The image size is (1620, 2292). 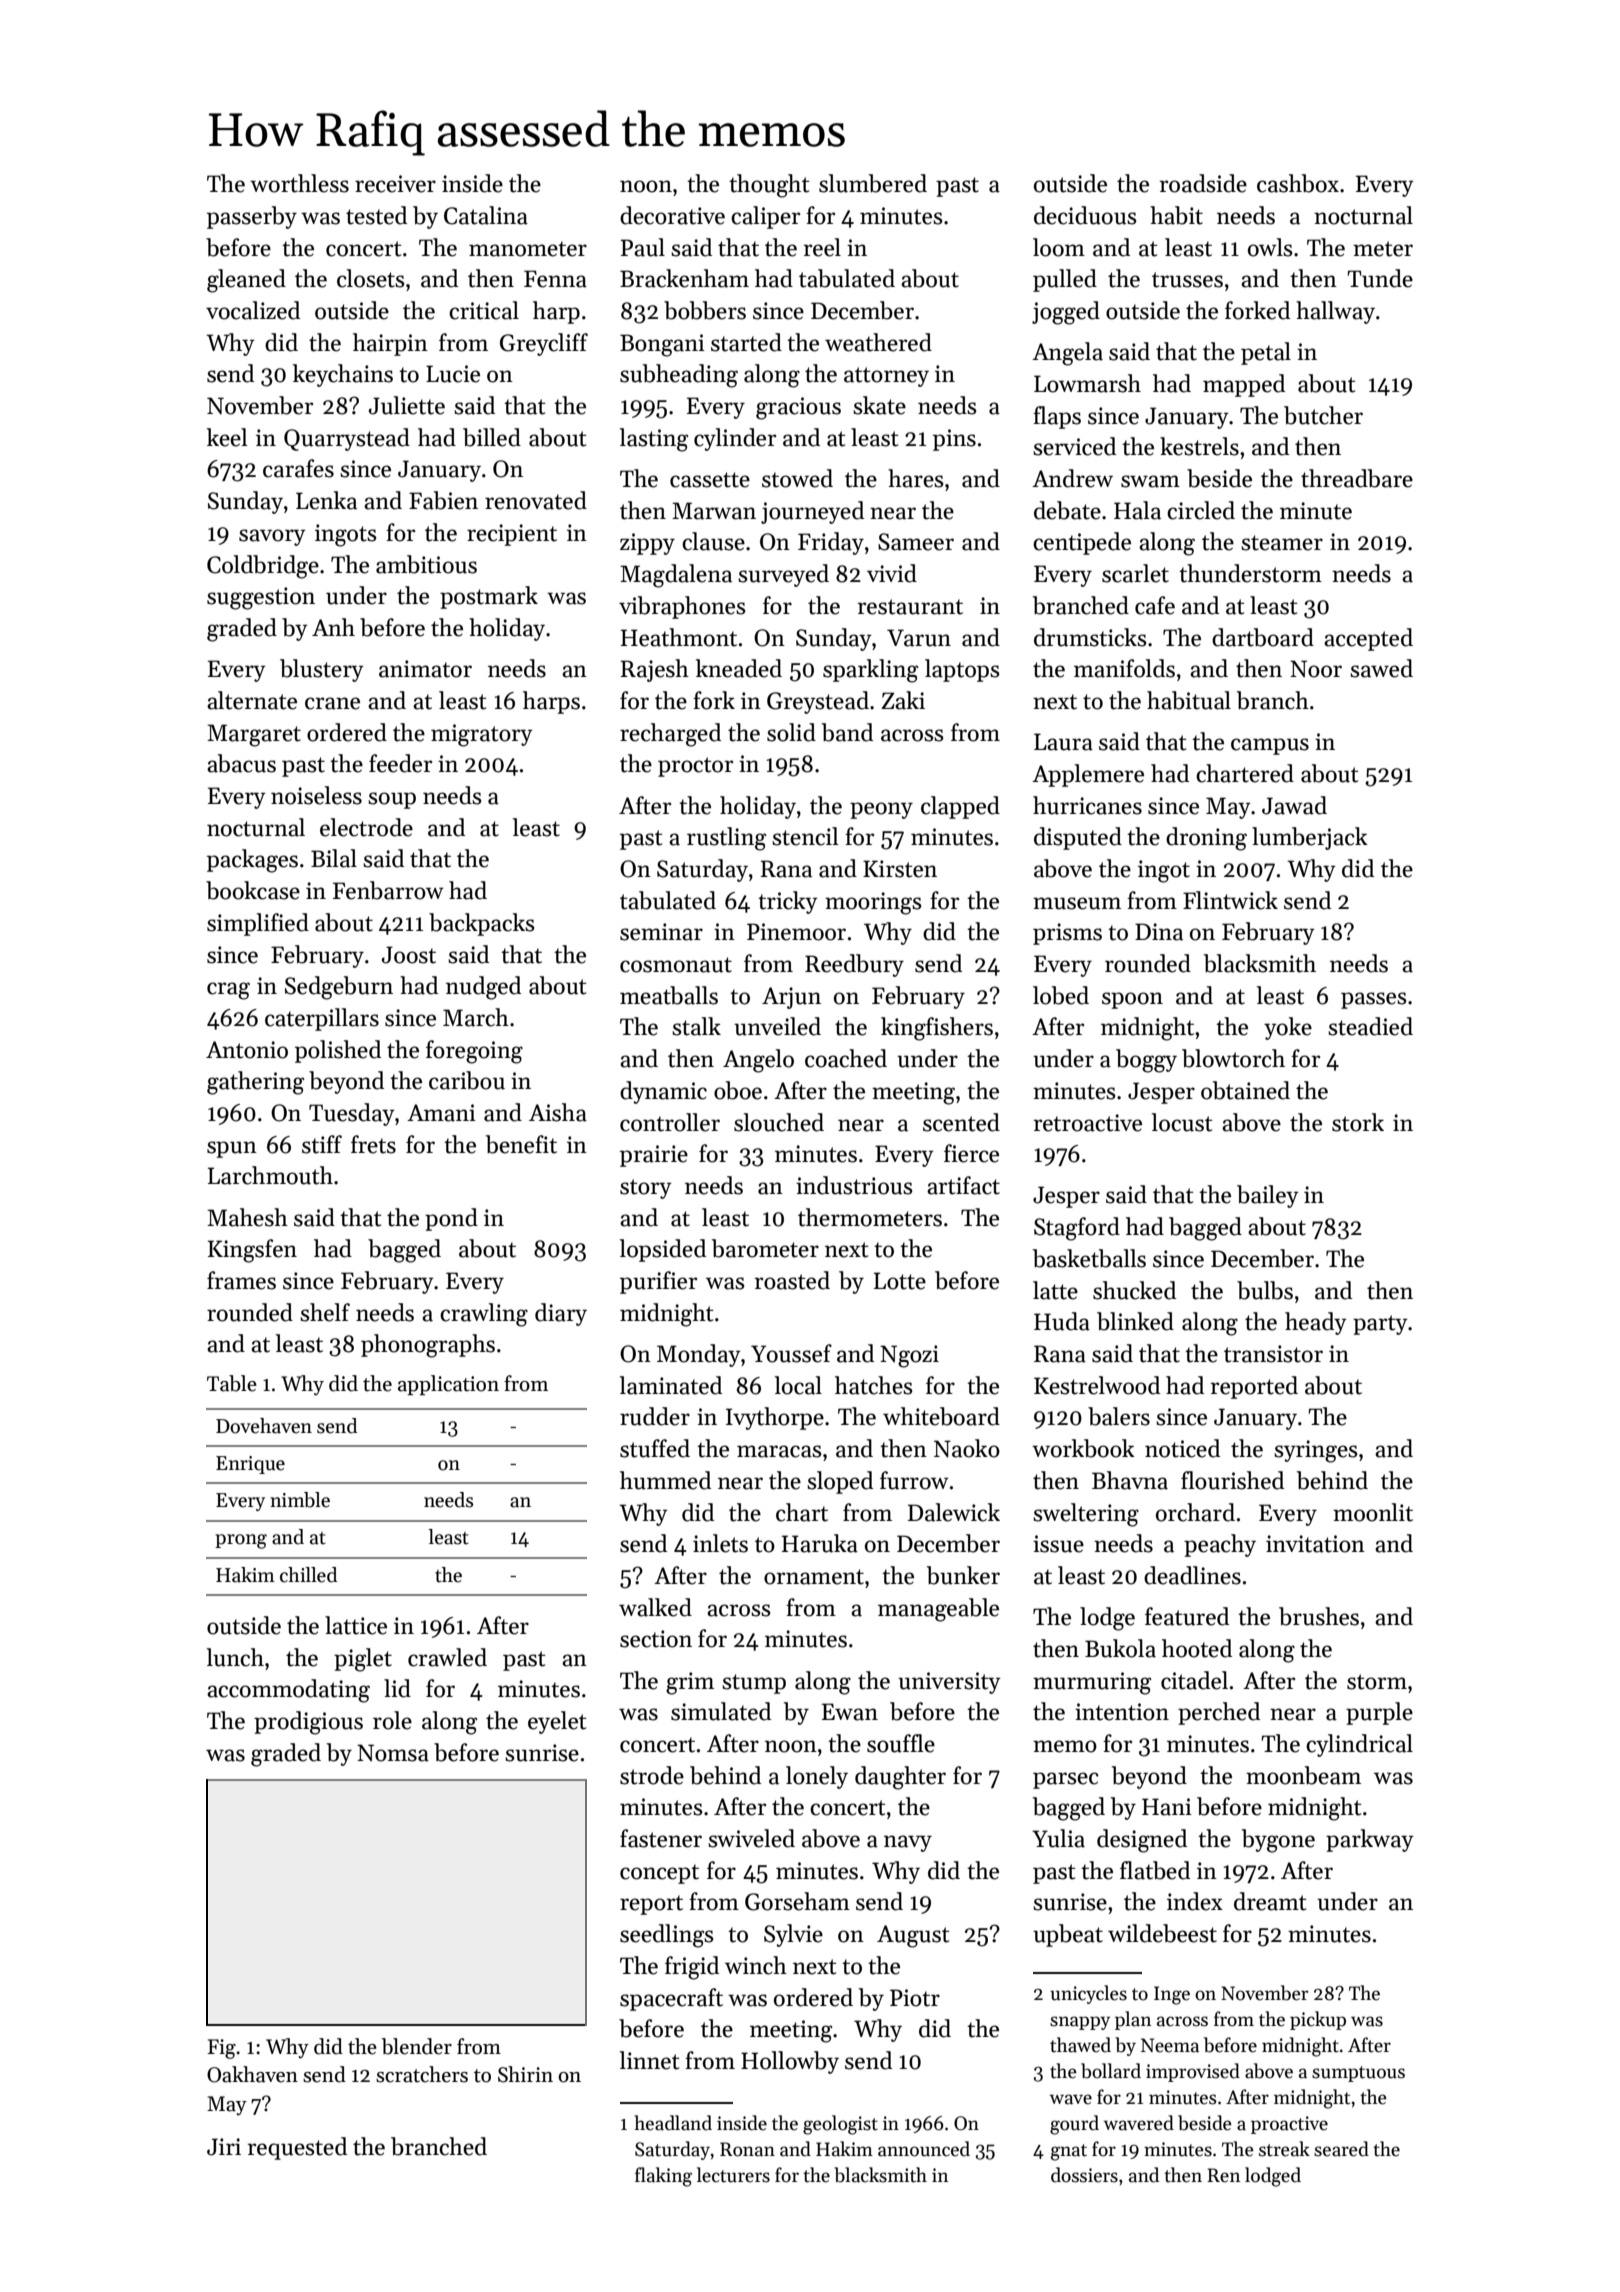 What do you see at coordinates (467, 1080) in the page?
I see `caribou` at bounding box center [467, 1080].
